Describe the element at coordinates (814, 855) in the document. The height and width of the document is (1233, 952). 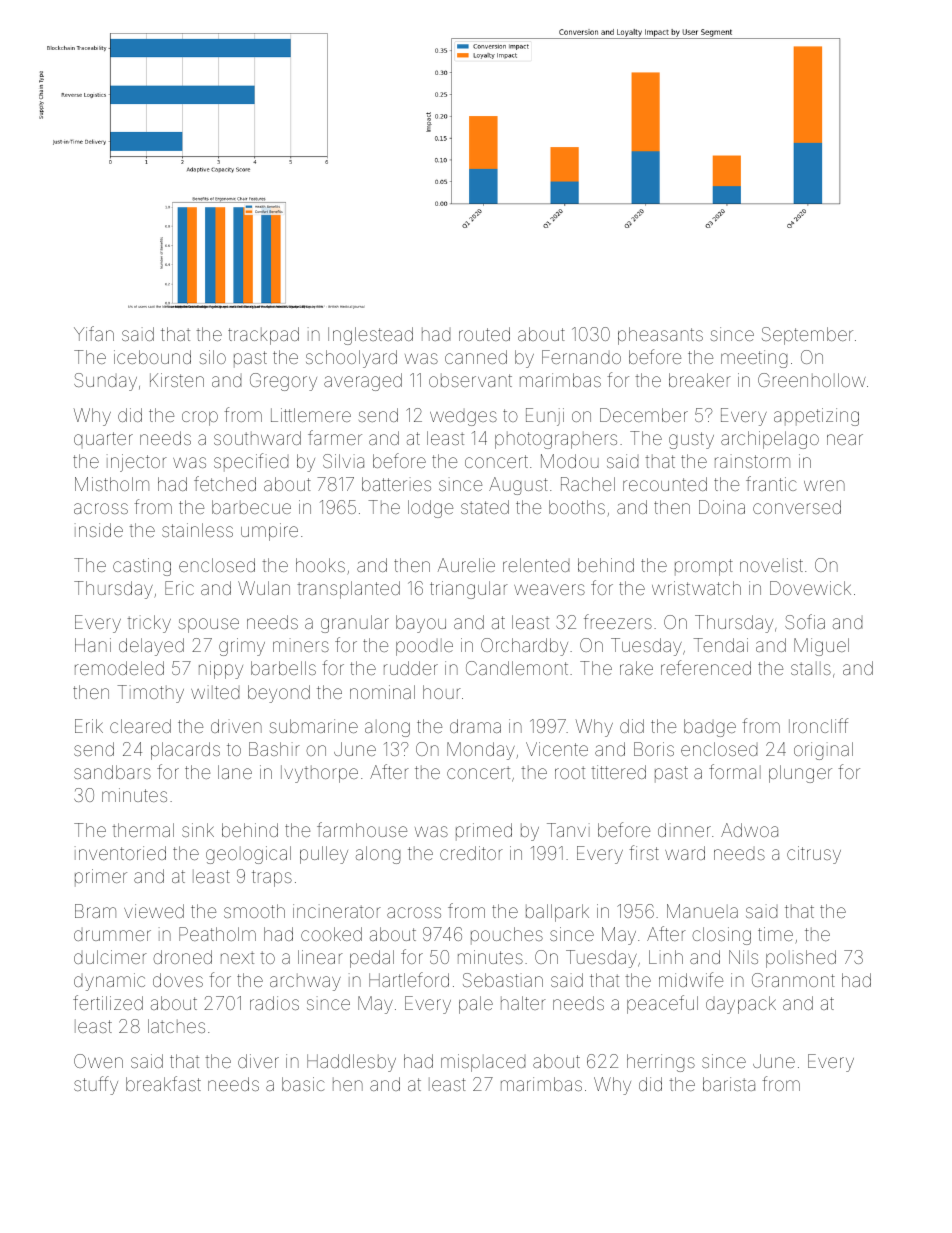
I see `citrusy` at that location.
